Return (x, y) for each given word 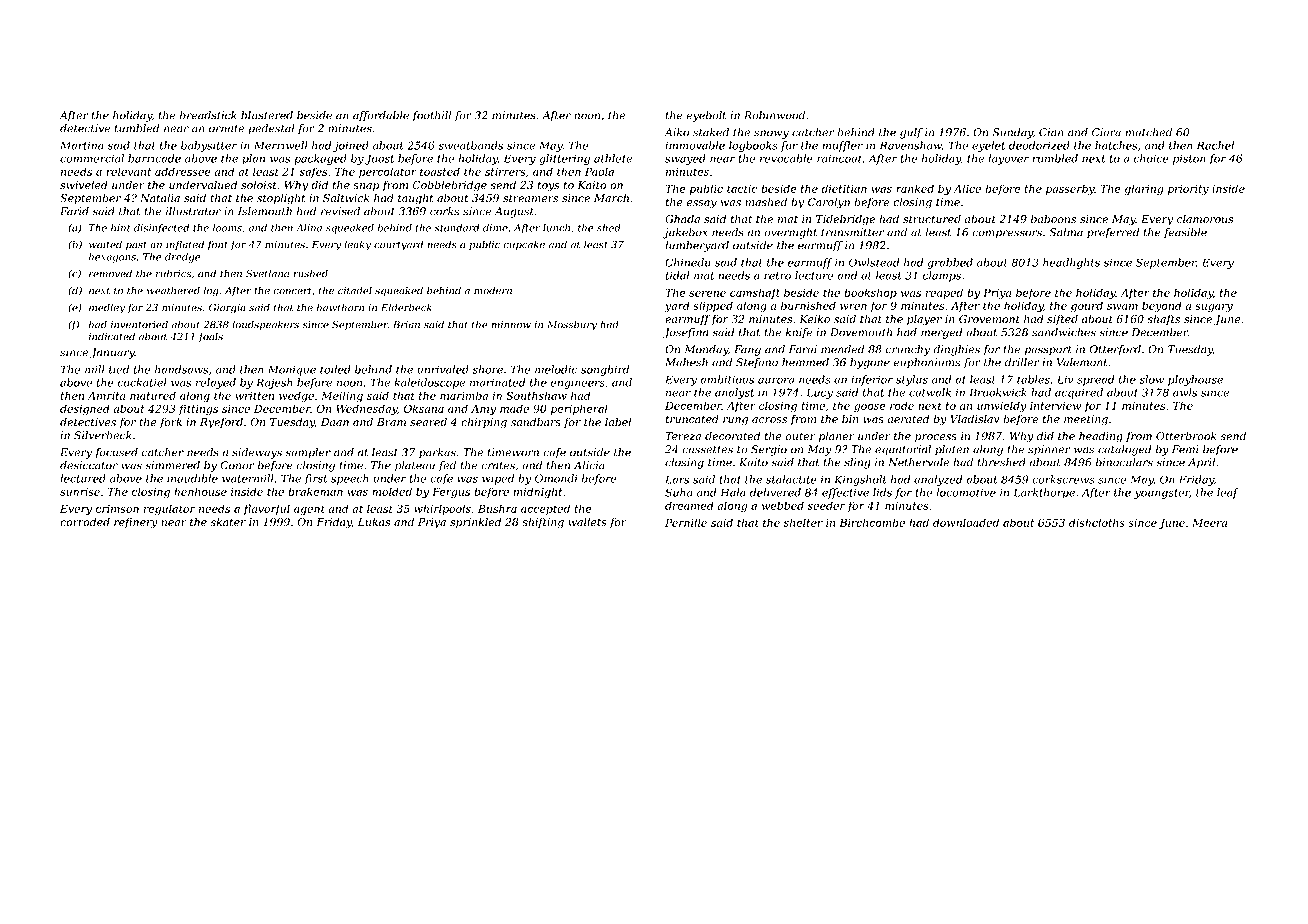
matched (1148, 132)
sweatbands (470, 145)
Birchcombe (872, 522)
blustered (267, 115)
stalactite (791, 479)
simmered (172, 465)
